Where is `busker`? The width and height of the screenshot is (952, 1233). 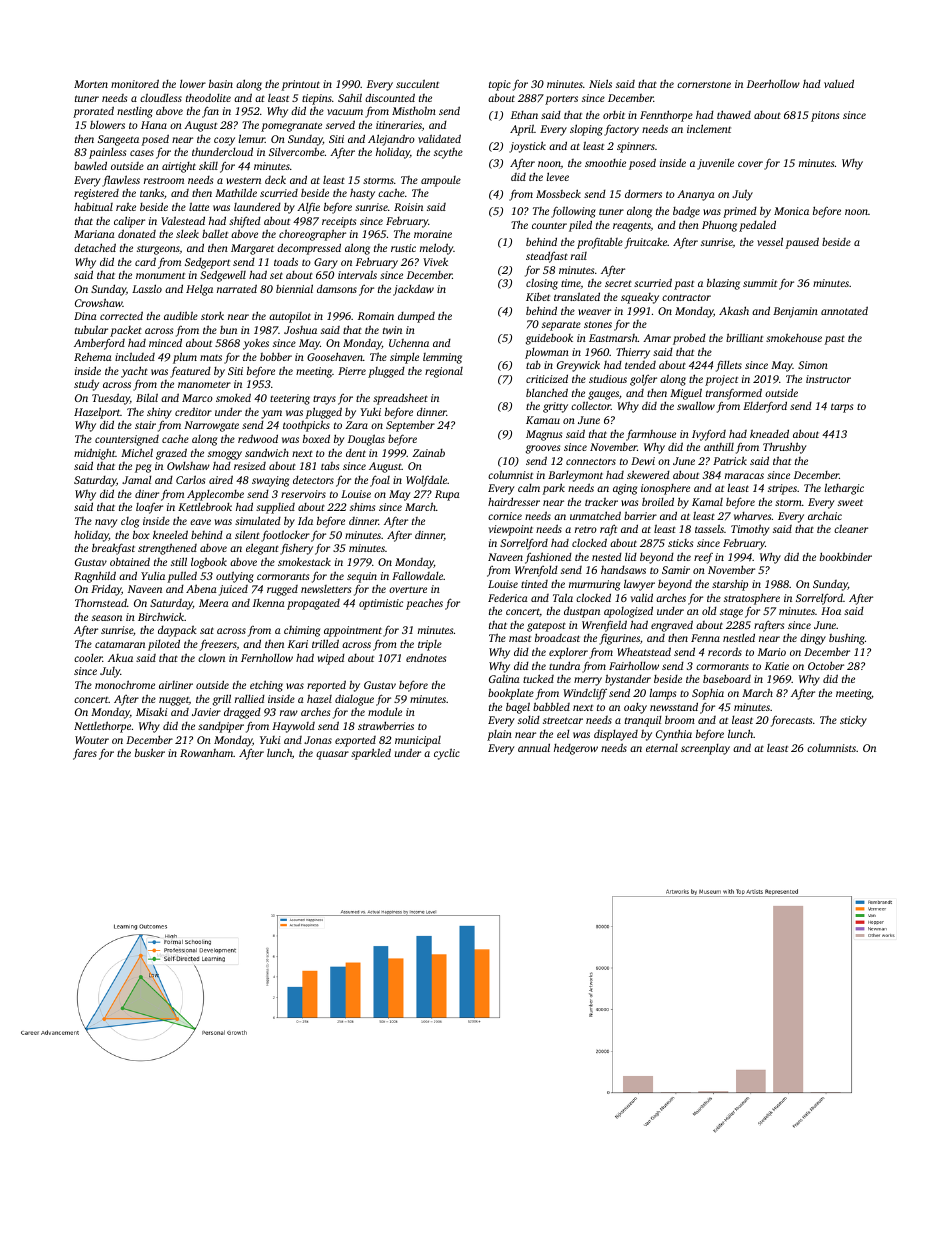 busker is located at coordinates (150, 752).
